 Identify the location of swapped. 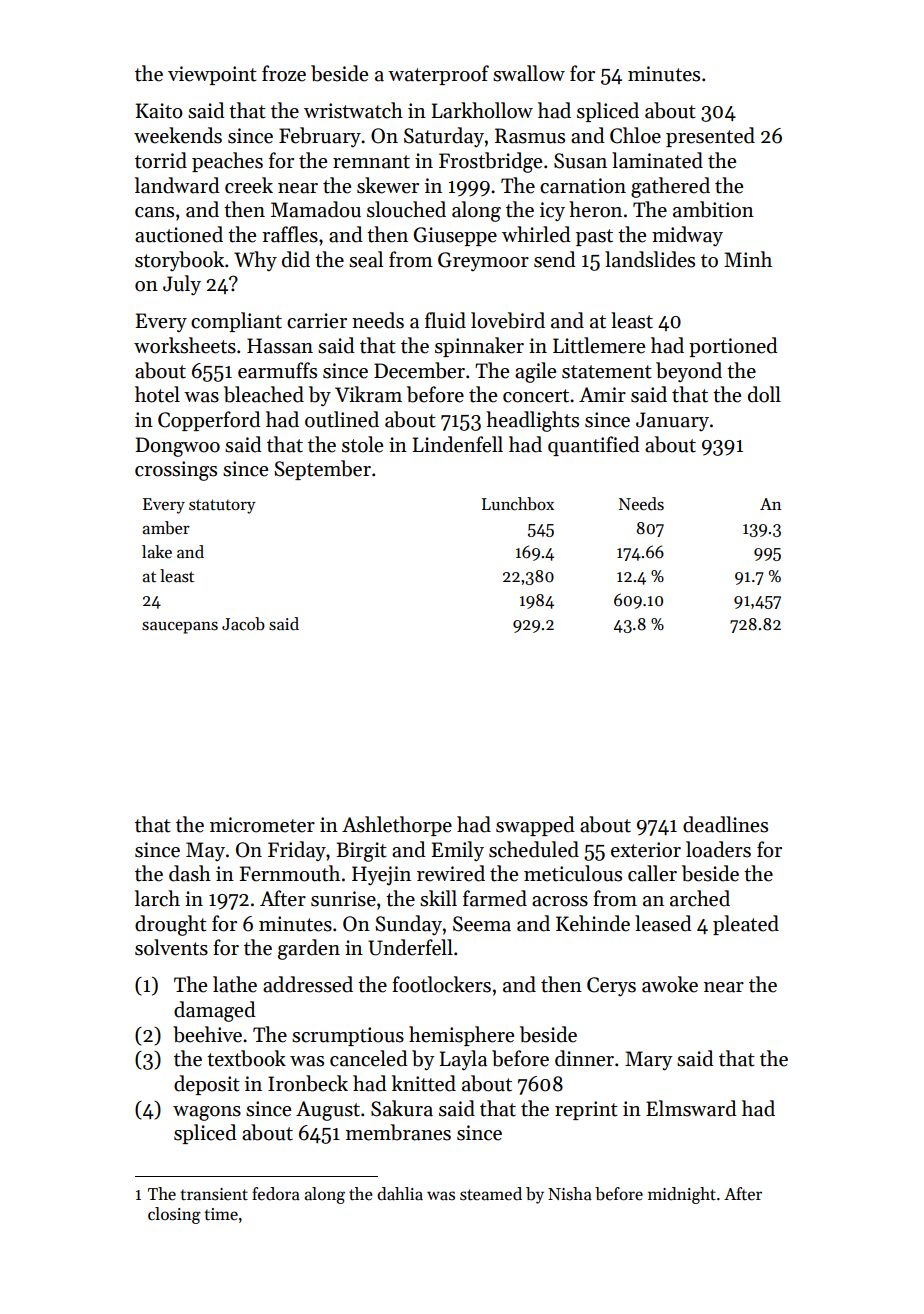
(535, 826).
